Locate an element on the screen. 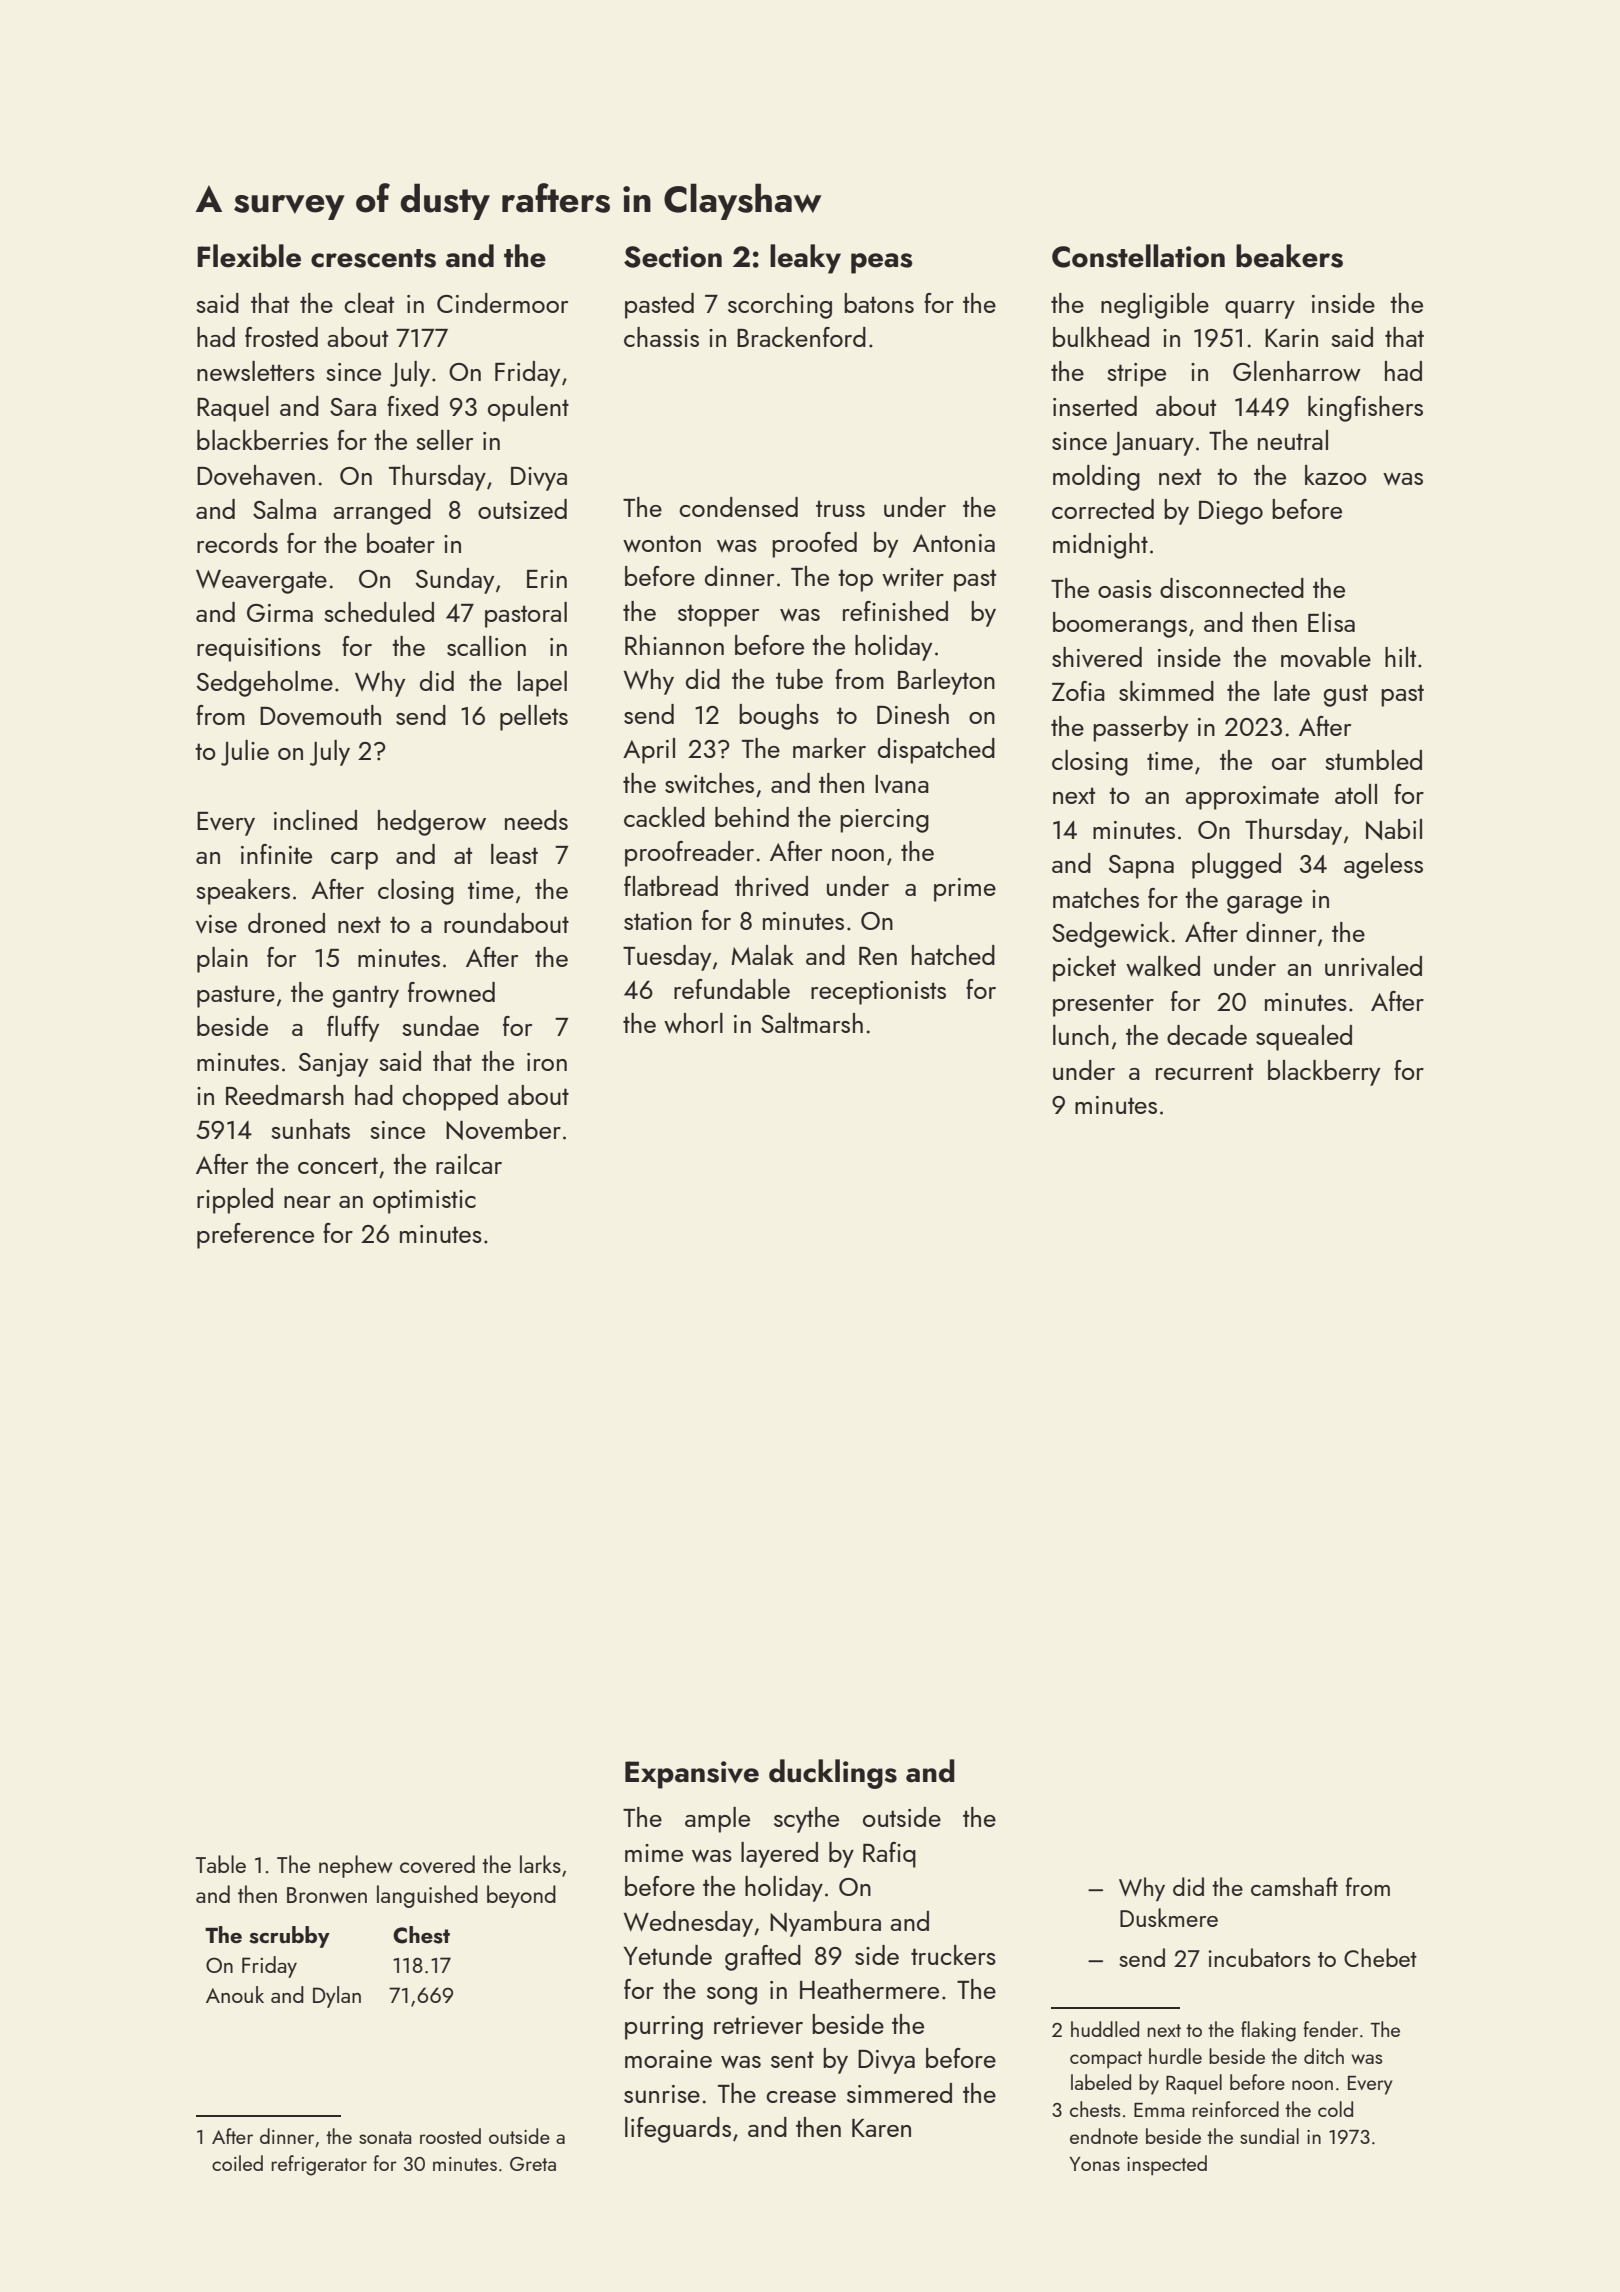  January is located at coordinates (1153, 444).
